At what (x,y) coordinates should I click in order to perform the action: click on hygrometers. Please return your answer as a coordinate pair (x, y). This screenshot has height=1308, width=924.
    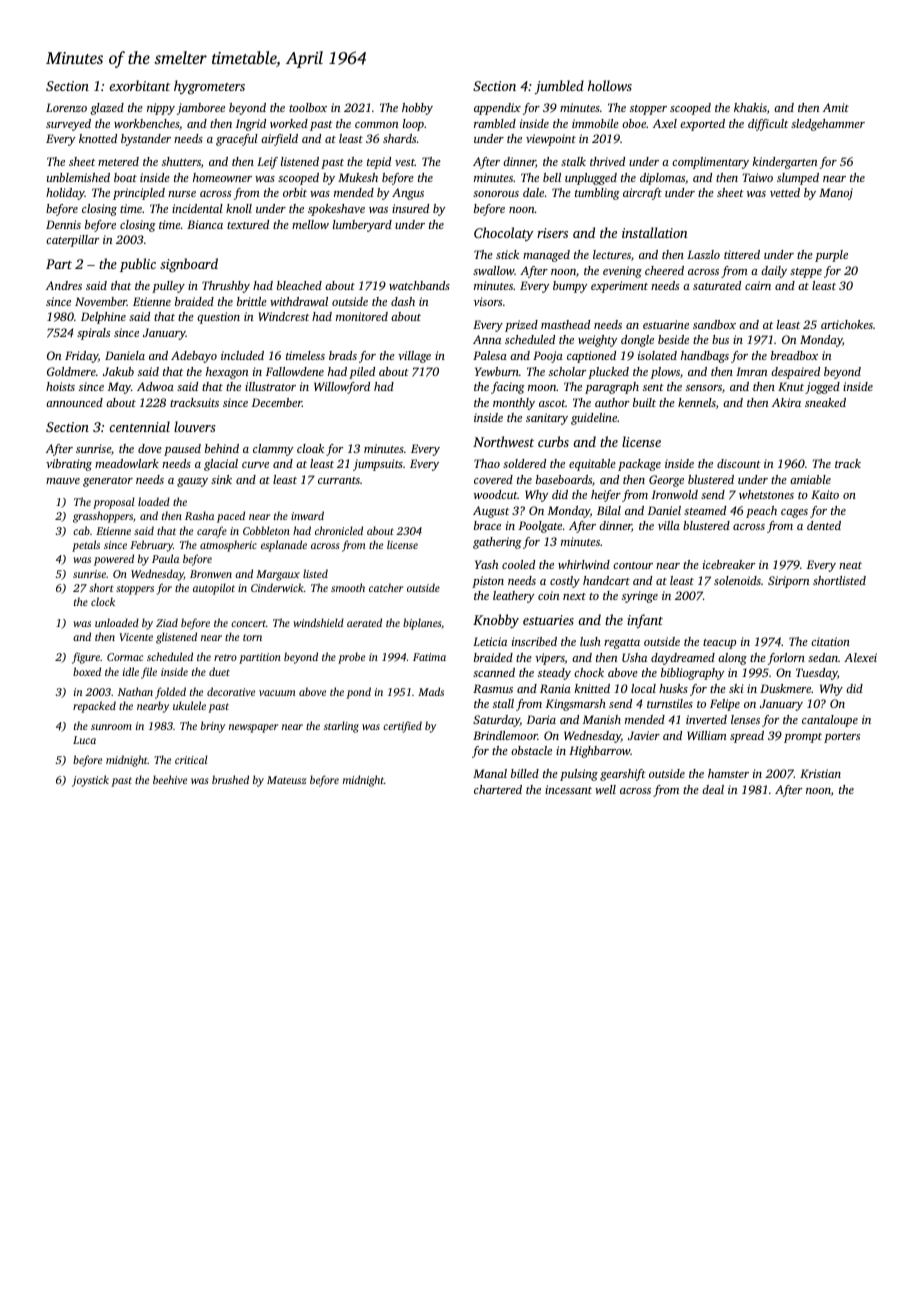
    Looking at the image, I should click on (209, 87).
